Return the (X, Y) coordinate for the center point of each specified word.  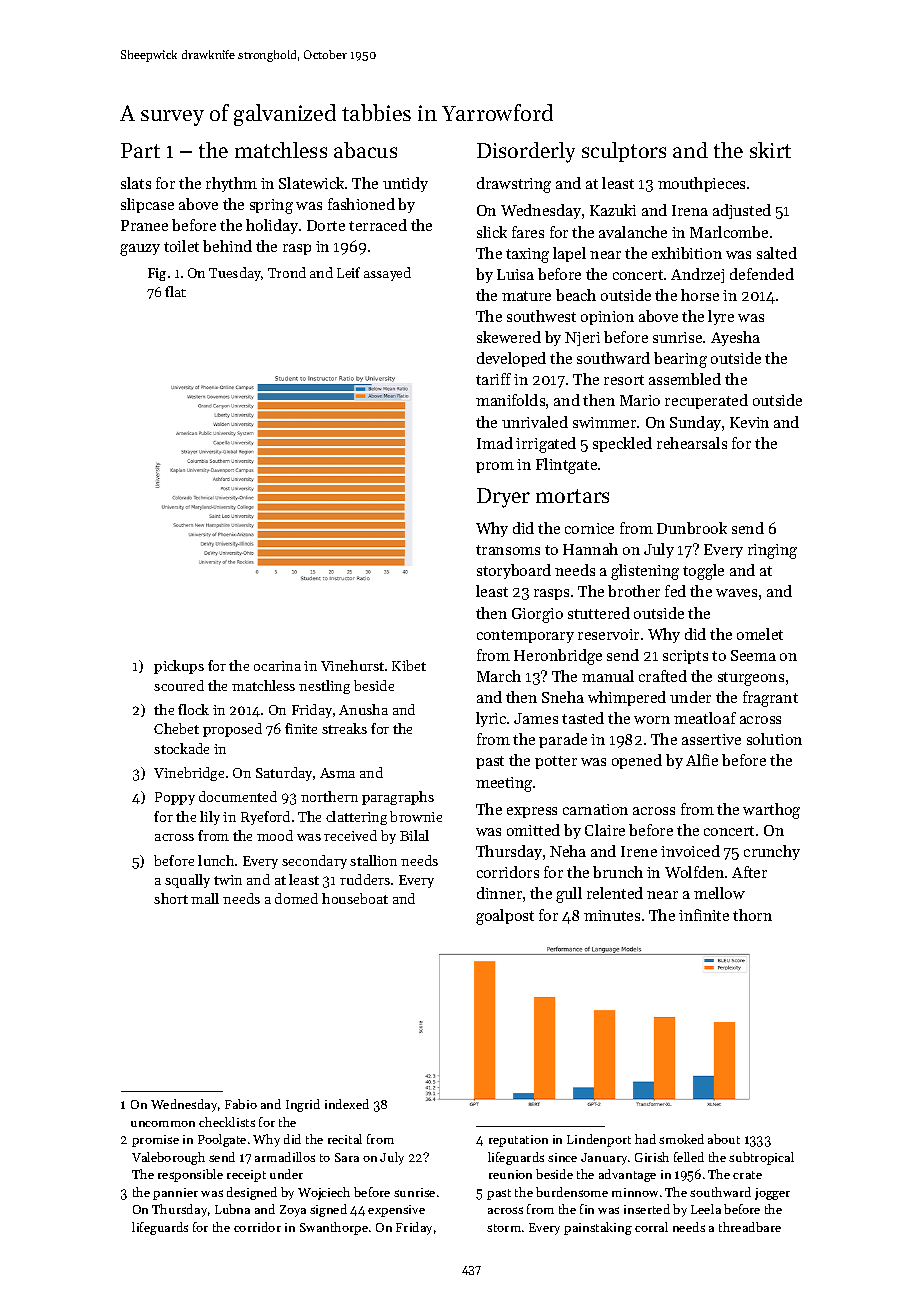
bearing (680, 360)
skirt (770, 150)
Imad (495, 443)
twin (228, 880)
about (724, 1139)
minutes (612, 915)
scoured (179, 685)
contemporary (525, 636)
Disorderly (526, 152)
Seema (753, 655)
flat (175, 291)
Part (140, 150)
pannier (175, 1194)
